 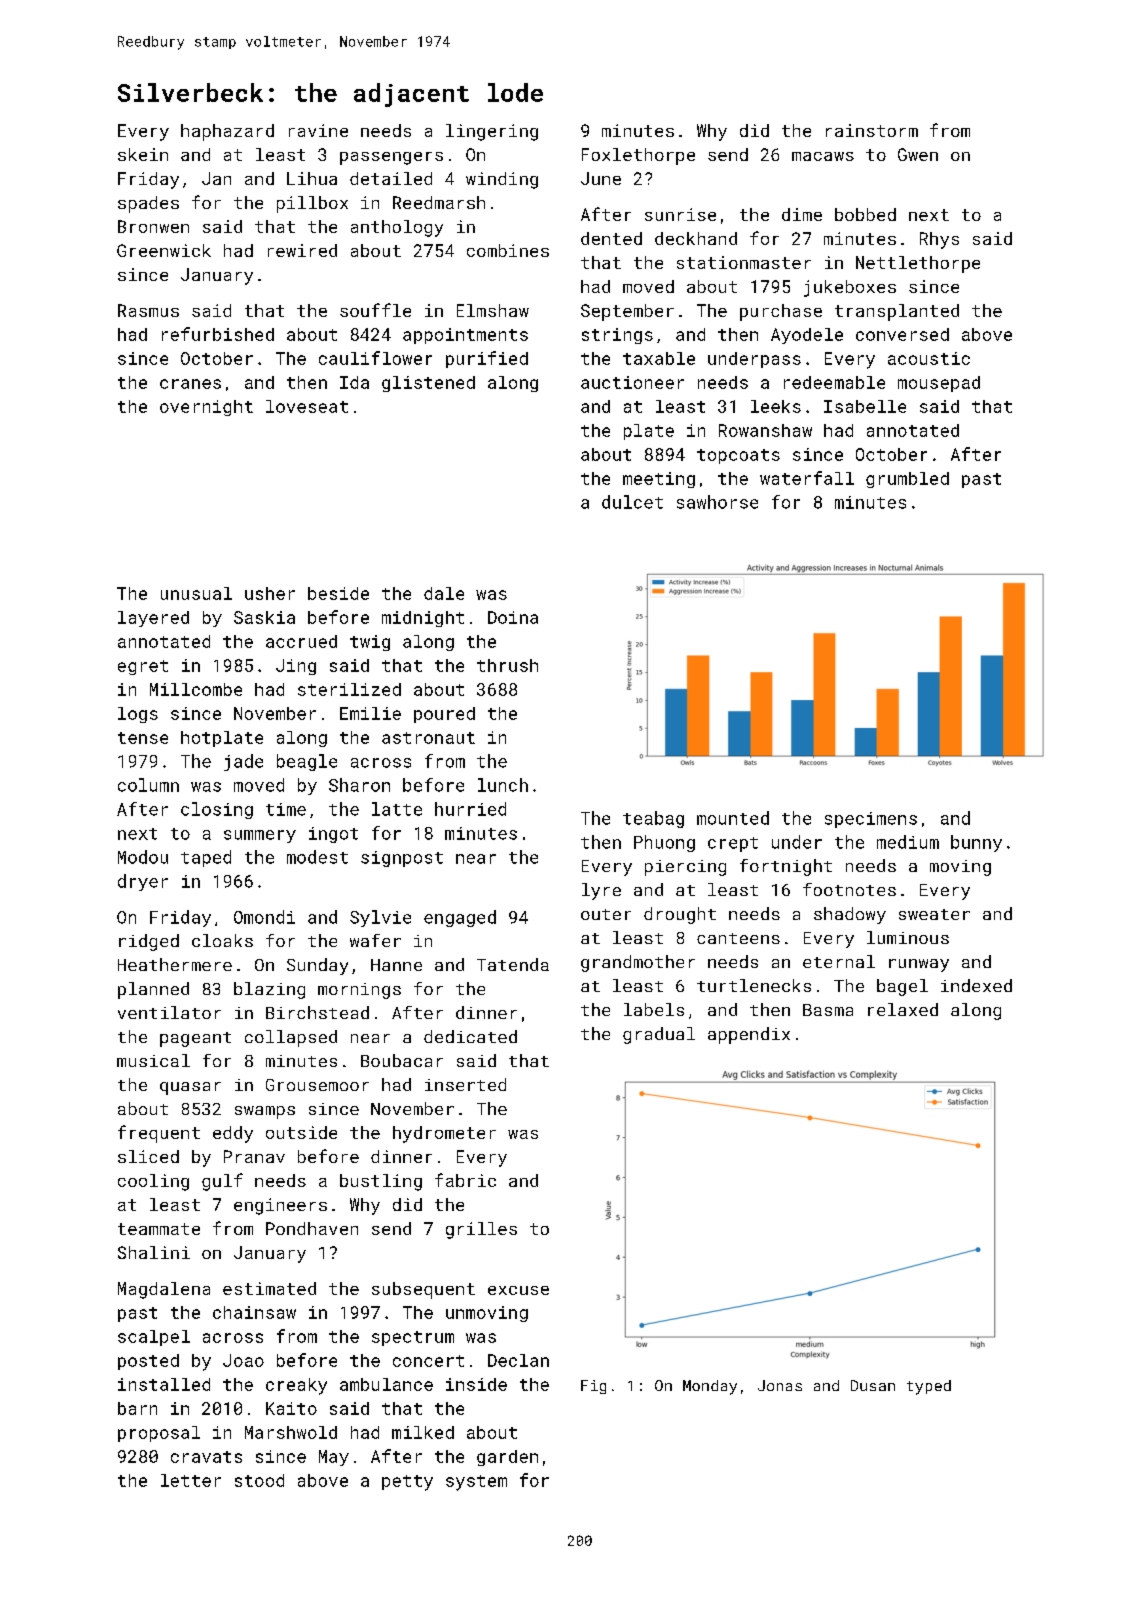 I want to click on macaws, so click(x=823, y=156).
